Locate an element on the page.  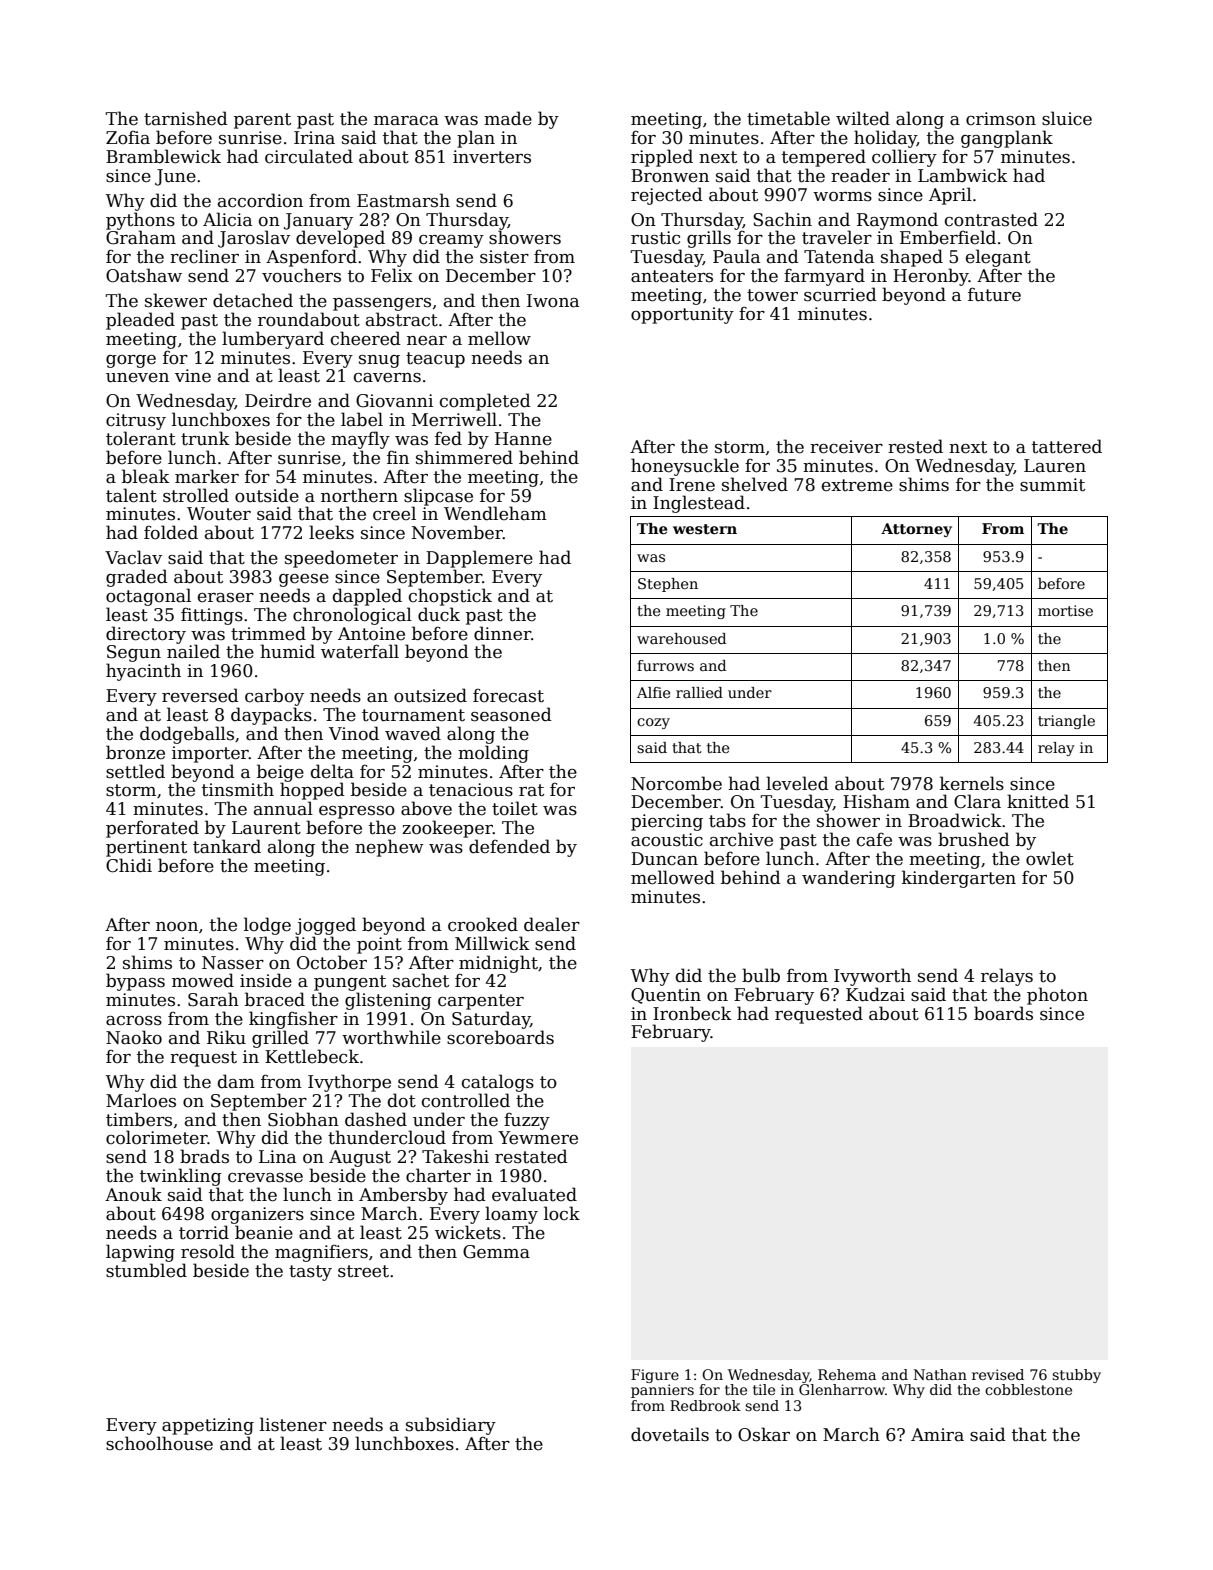
timetable is located at coordinates (788, 118).
